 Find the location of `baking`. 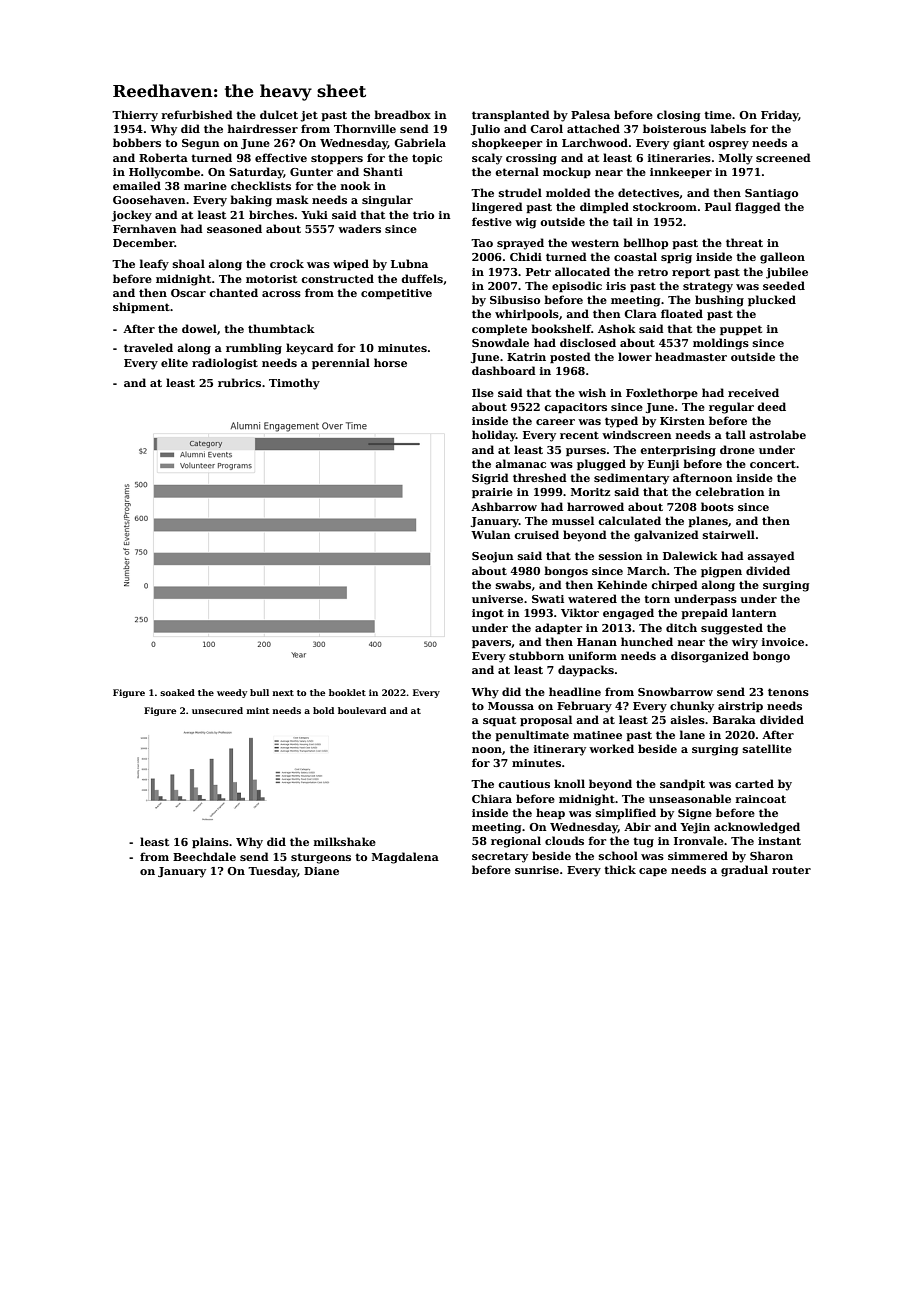

baking is located at coordinates (251, 201).
